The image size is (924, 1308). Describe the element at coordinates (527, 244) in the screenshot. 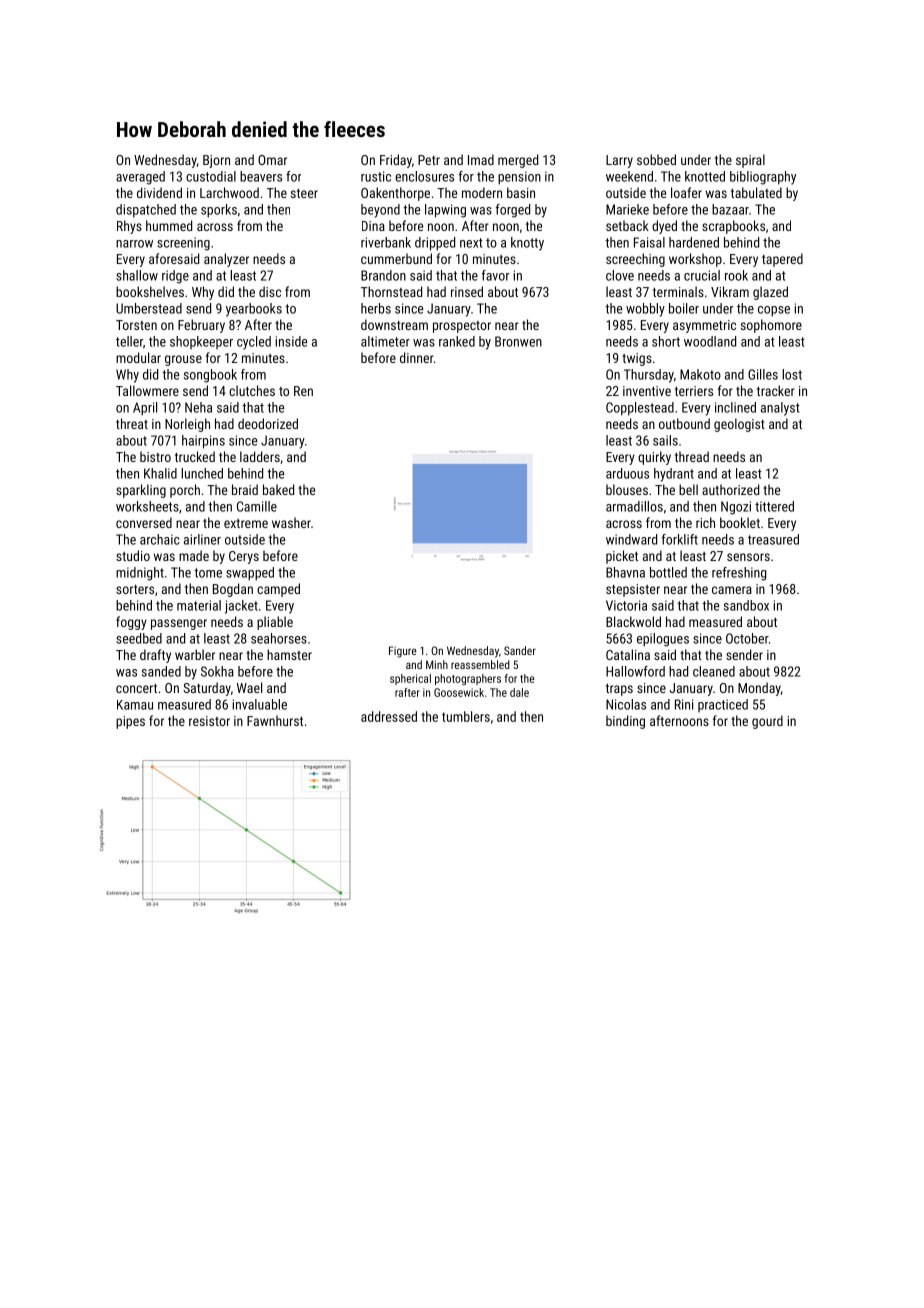

I see `knotty` at that location.
